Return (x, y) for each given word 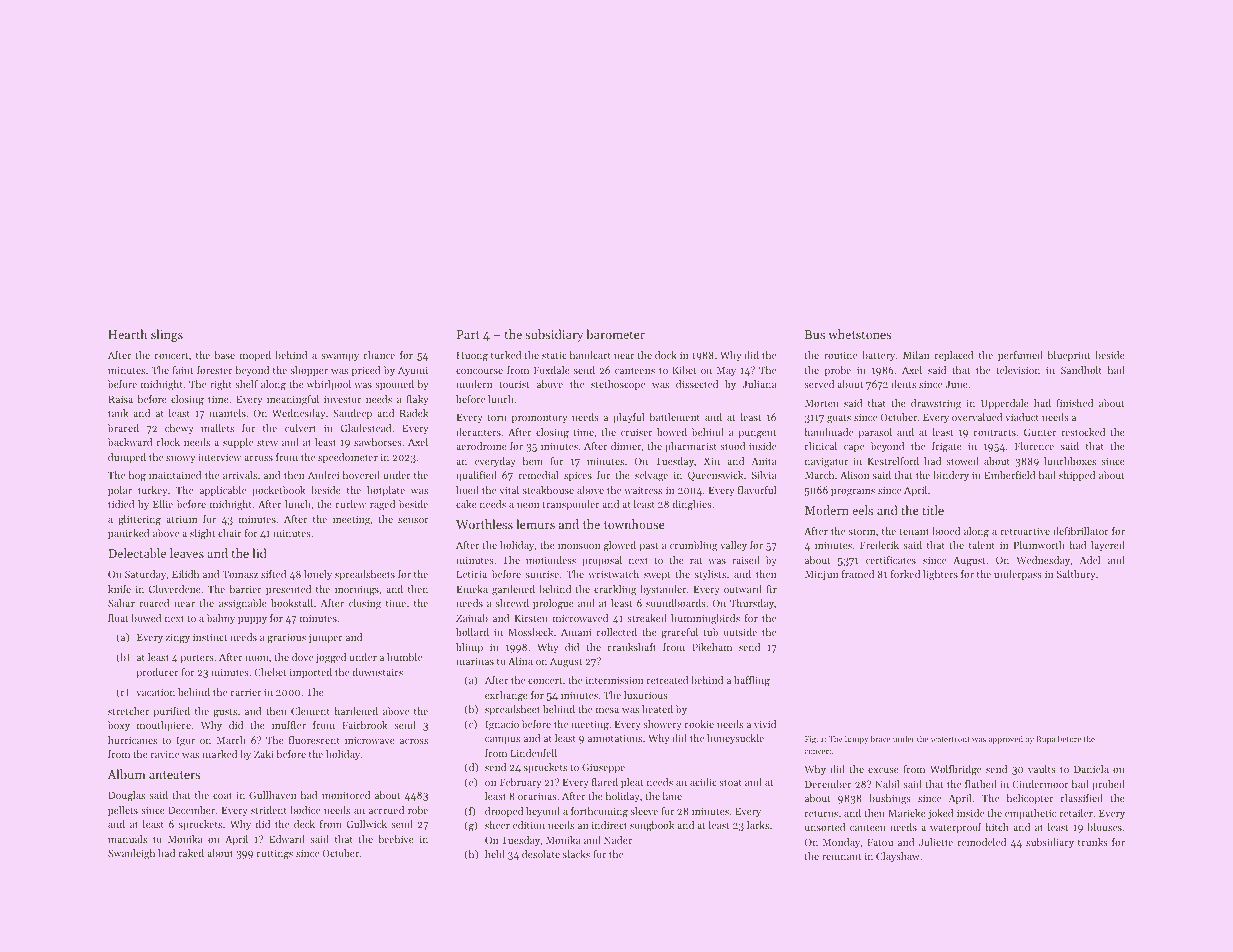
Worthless (484, 524)
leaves (187, 553)
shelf (246, 384)
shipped (1077, 476)
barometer (615, 334)
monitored (346, 795)
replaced (954, 356)
